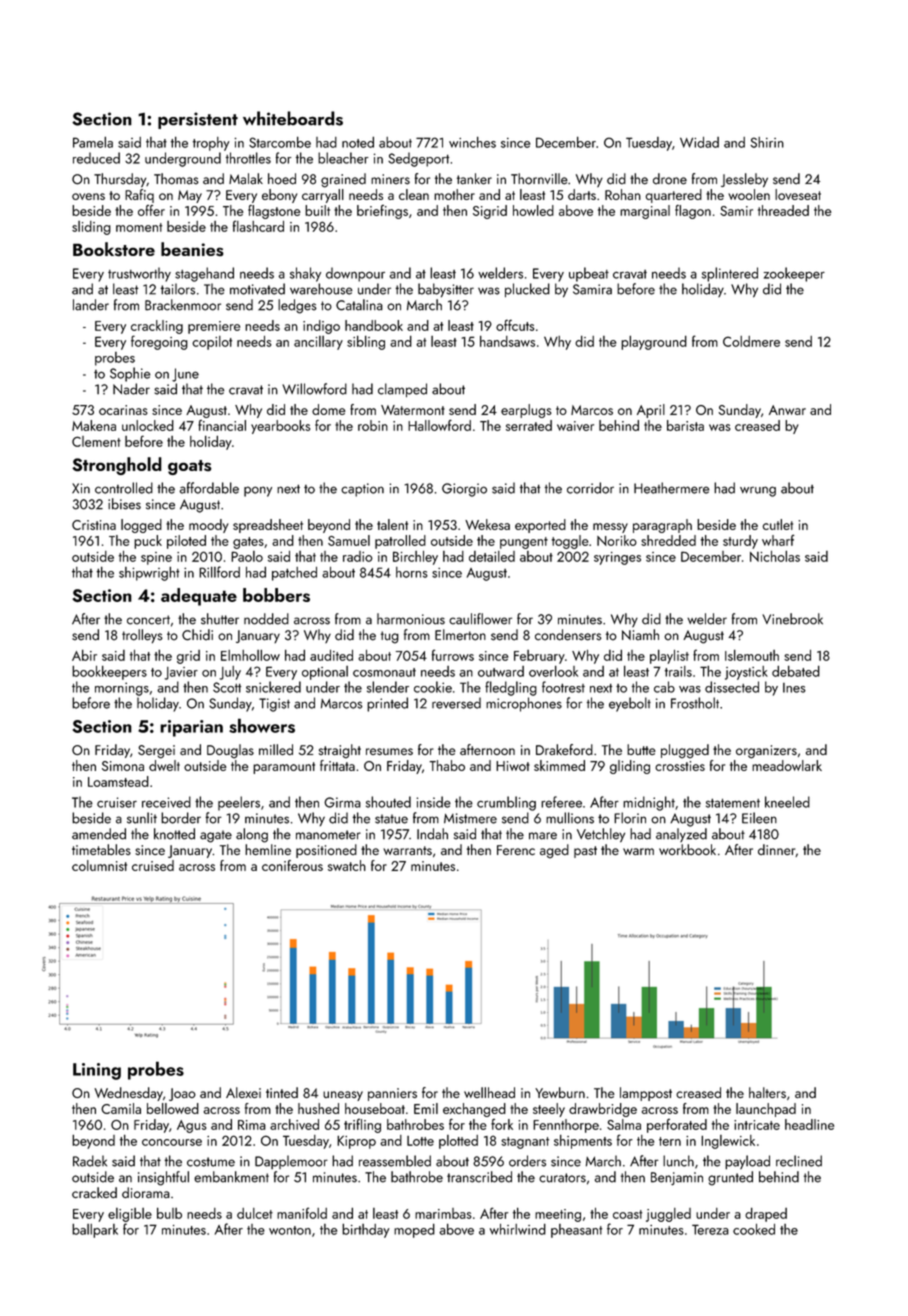 The width and height of the screenshot is (908, 1316). Describe the element at coordinates (560, 1092) in the screenshot. I see `Yewburn` at that location.
